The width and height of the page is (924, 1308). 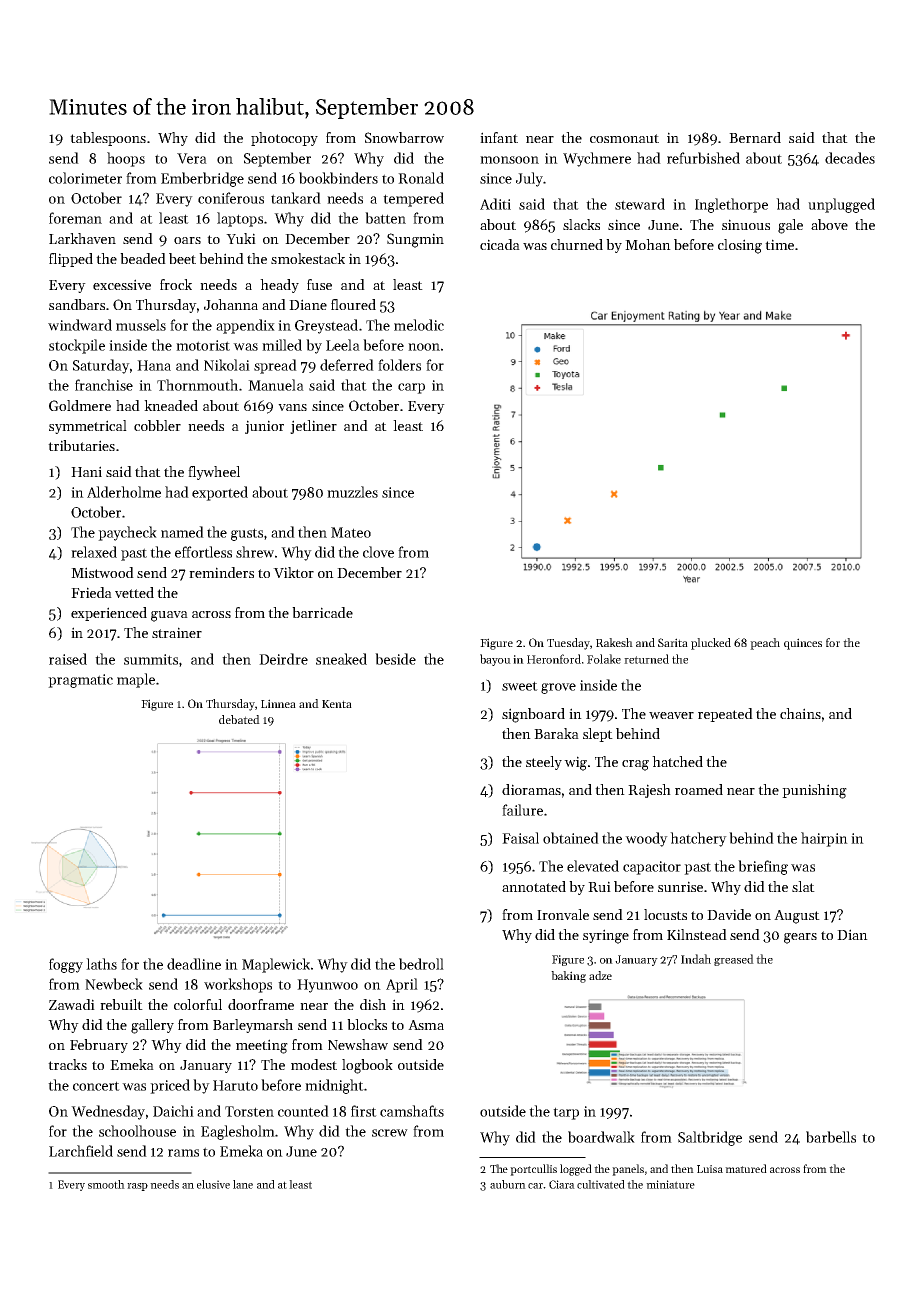 What do you see at coordinates (824, 839) in the page?
I see `hairpin` at bounding box center [824, 839].
